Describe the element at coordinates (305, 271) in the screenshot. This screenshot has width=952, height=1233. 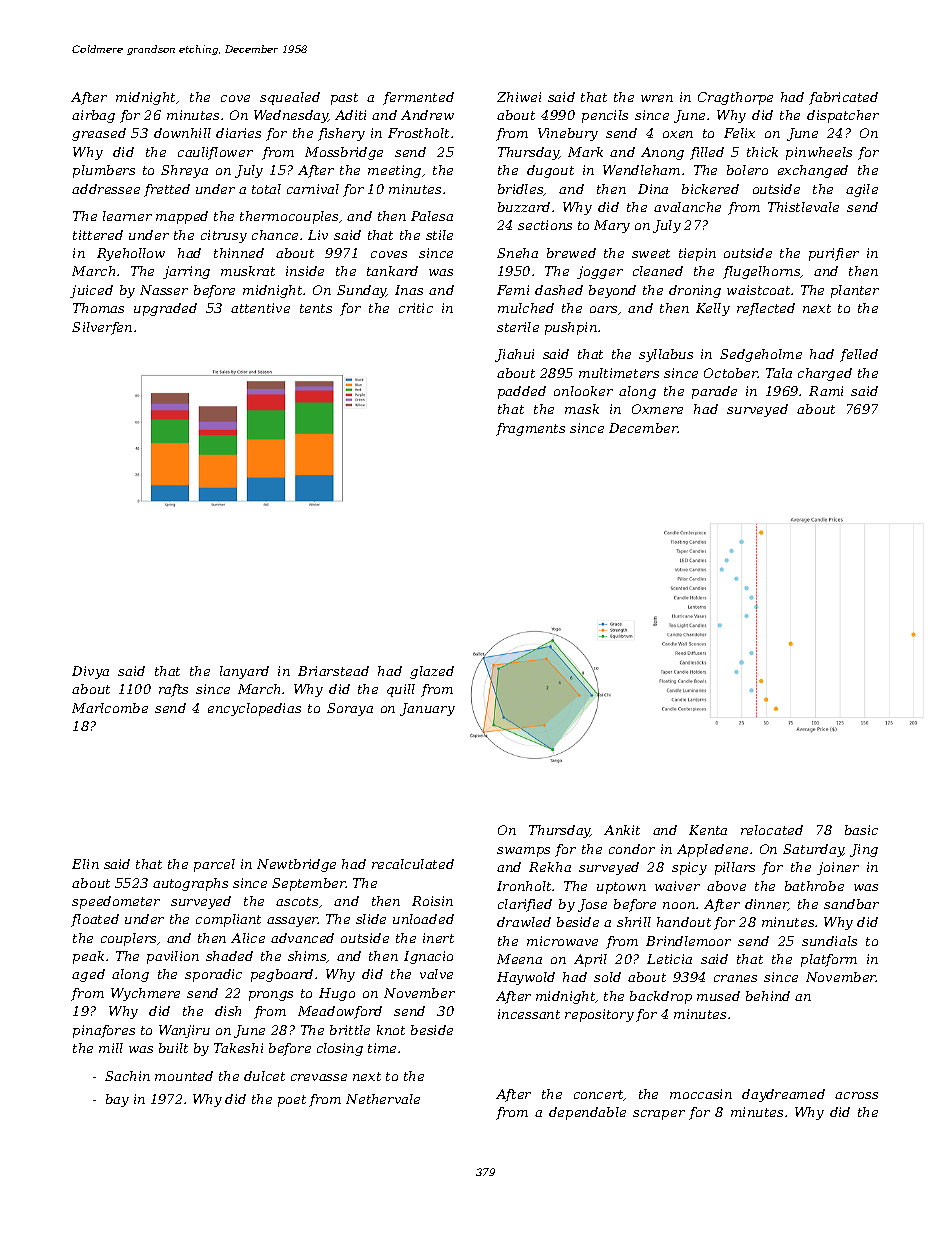
I see `inside` at that location.
